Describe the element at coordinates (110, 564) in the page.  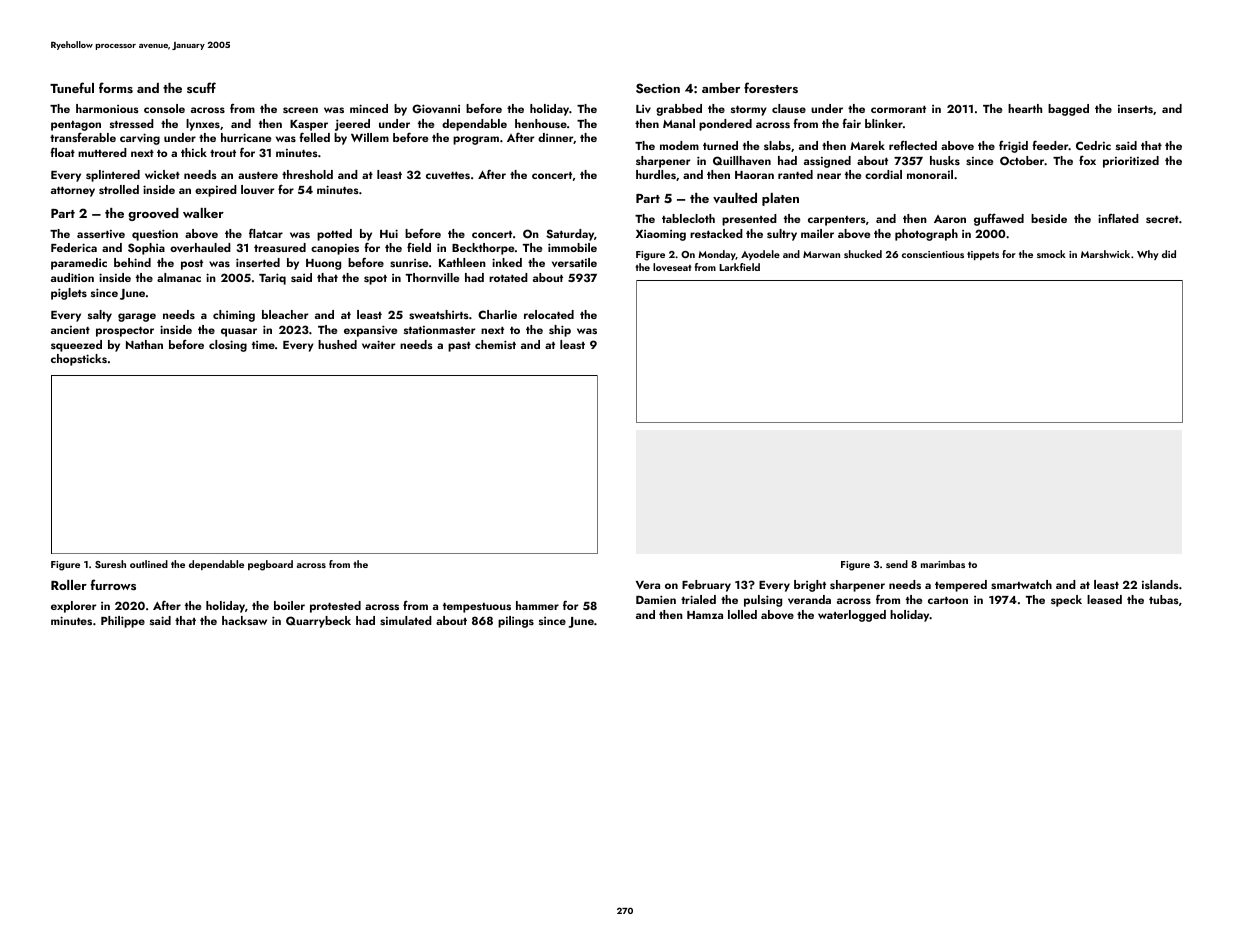
I see `Suresh` at that location.
